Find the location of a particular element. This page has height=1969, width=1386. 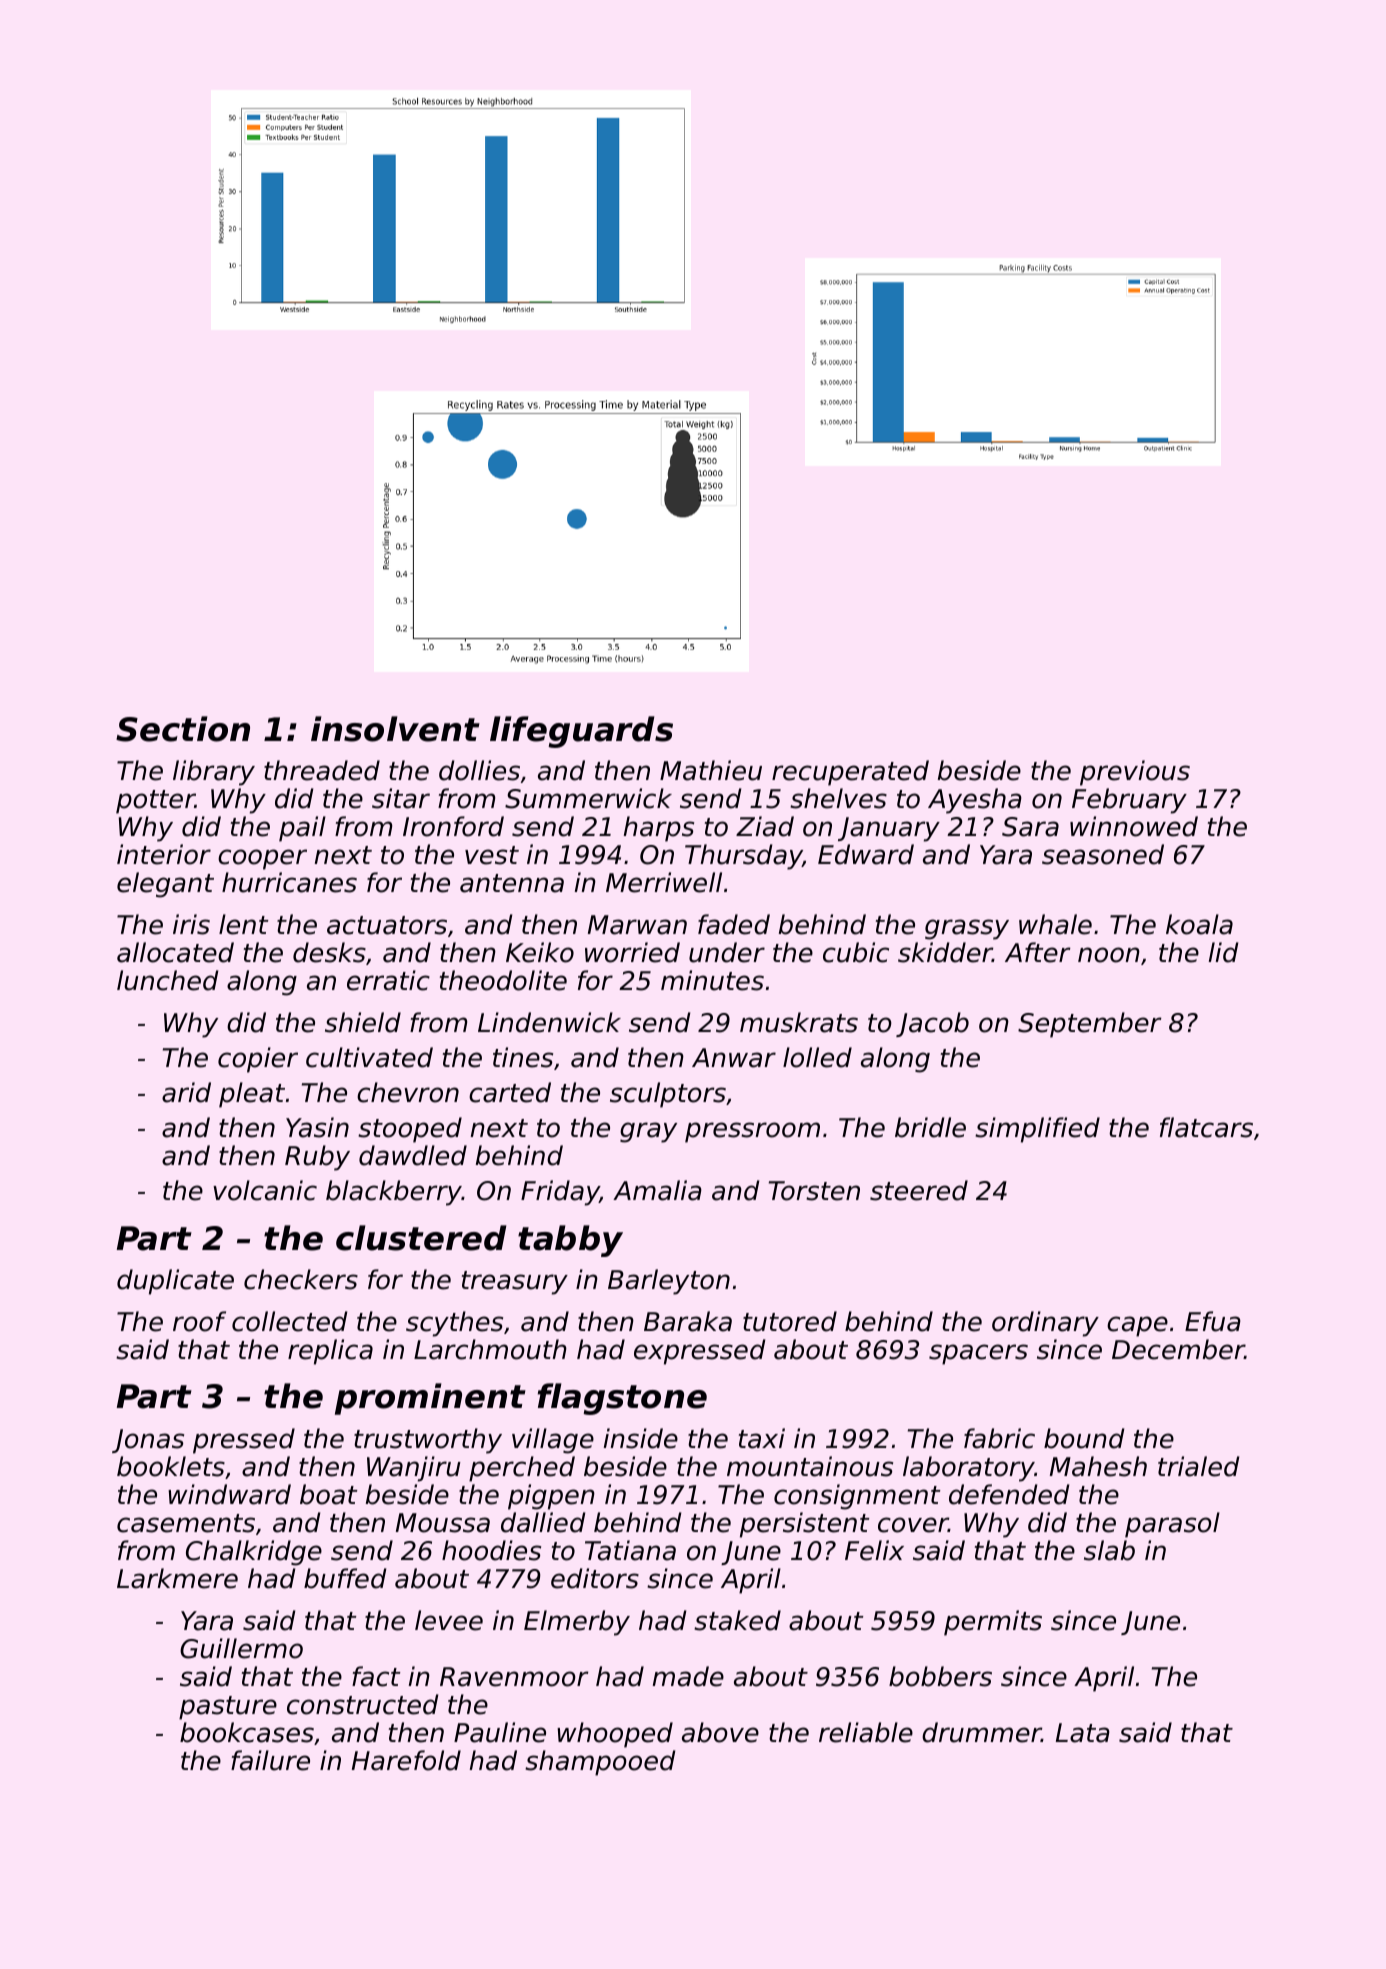

previous is located at coordinates (1135, 773).
